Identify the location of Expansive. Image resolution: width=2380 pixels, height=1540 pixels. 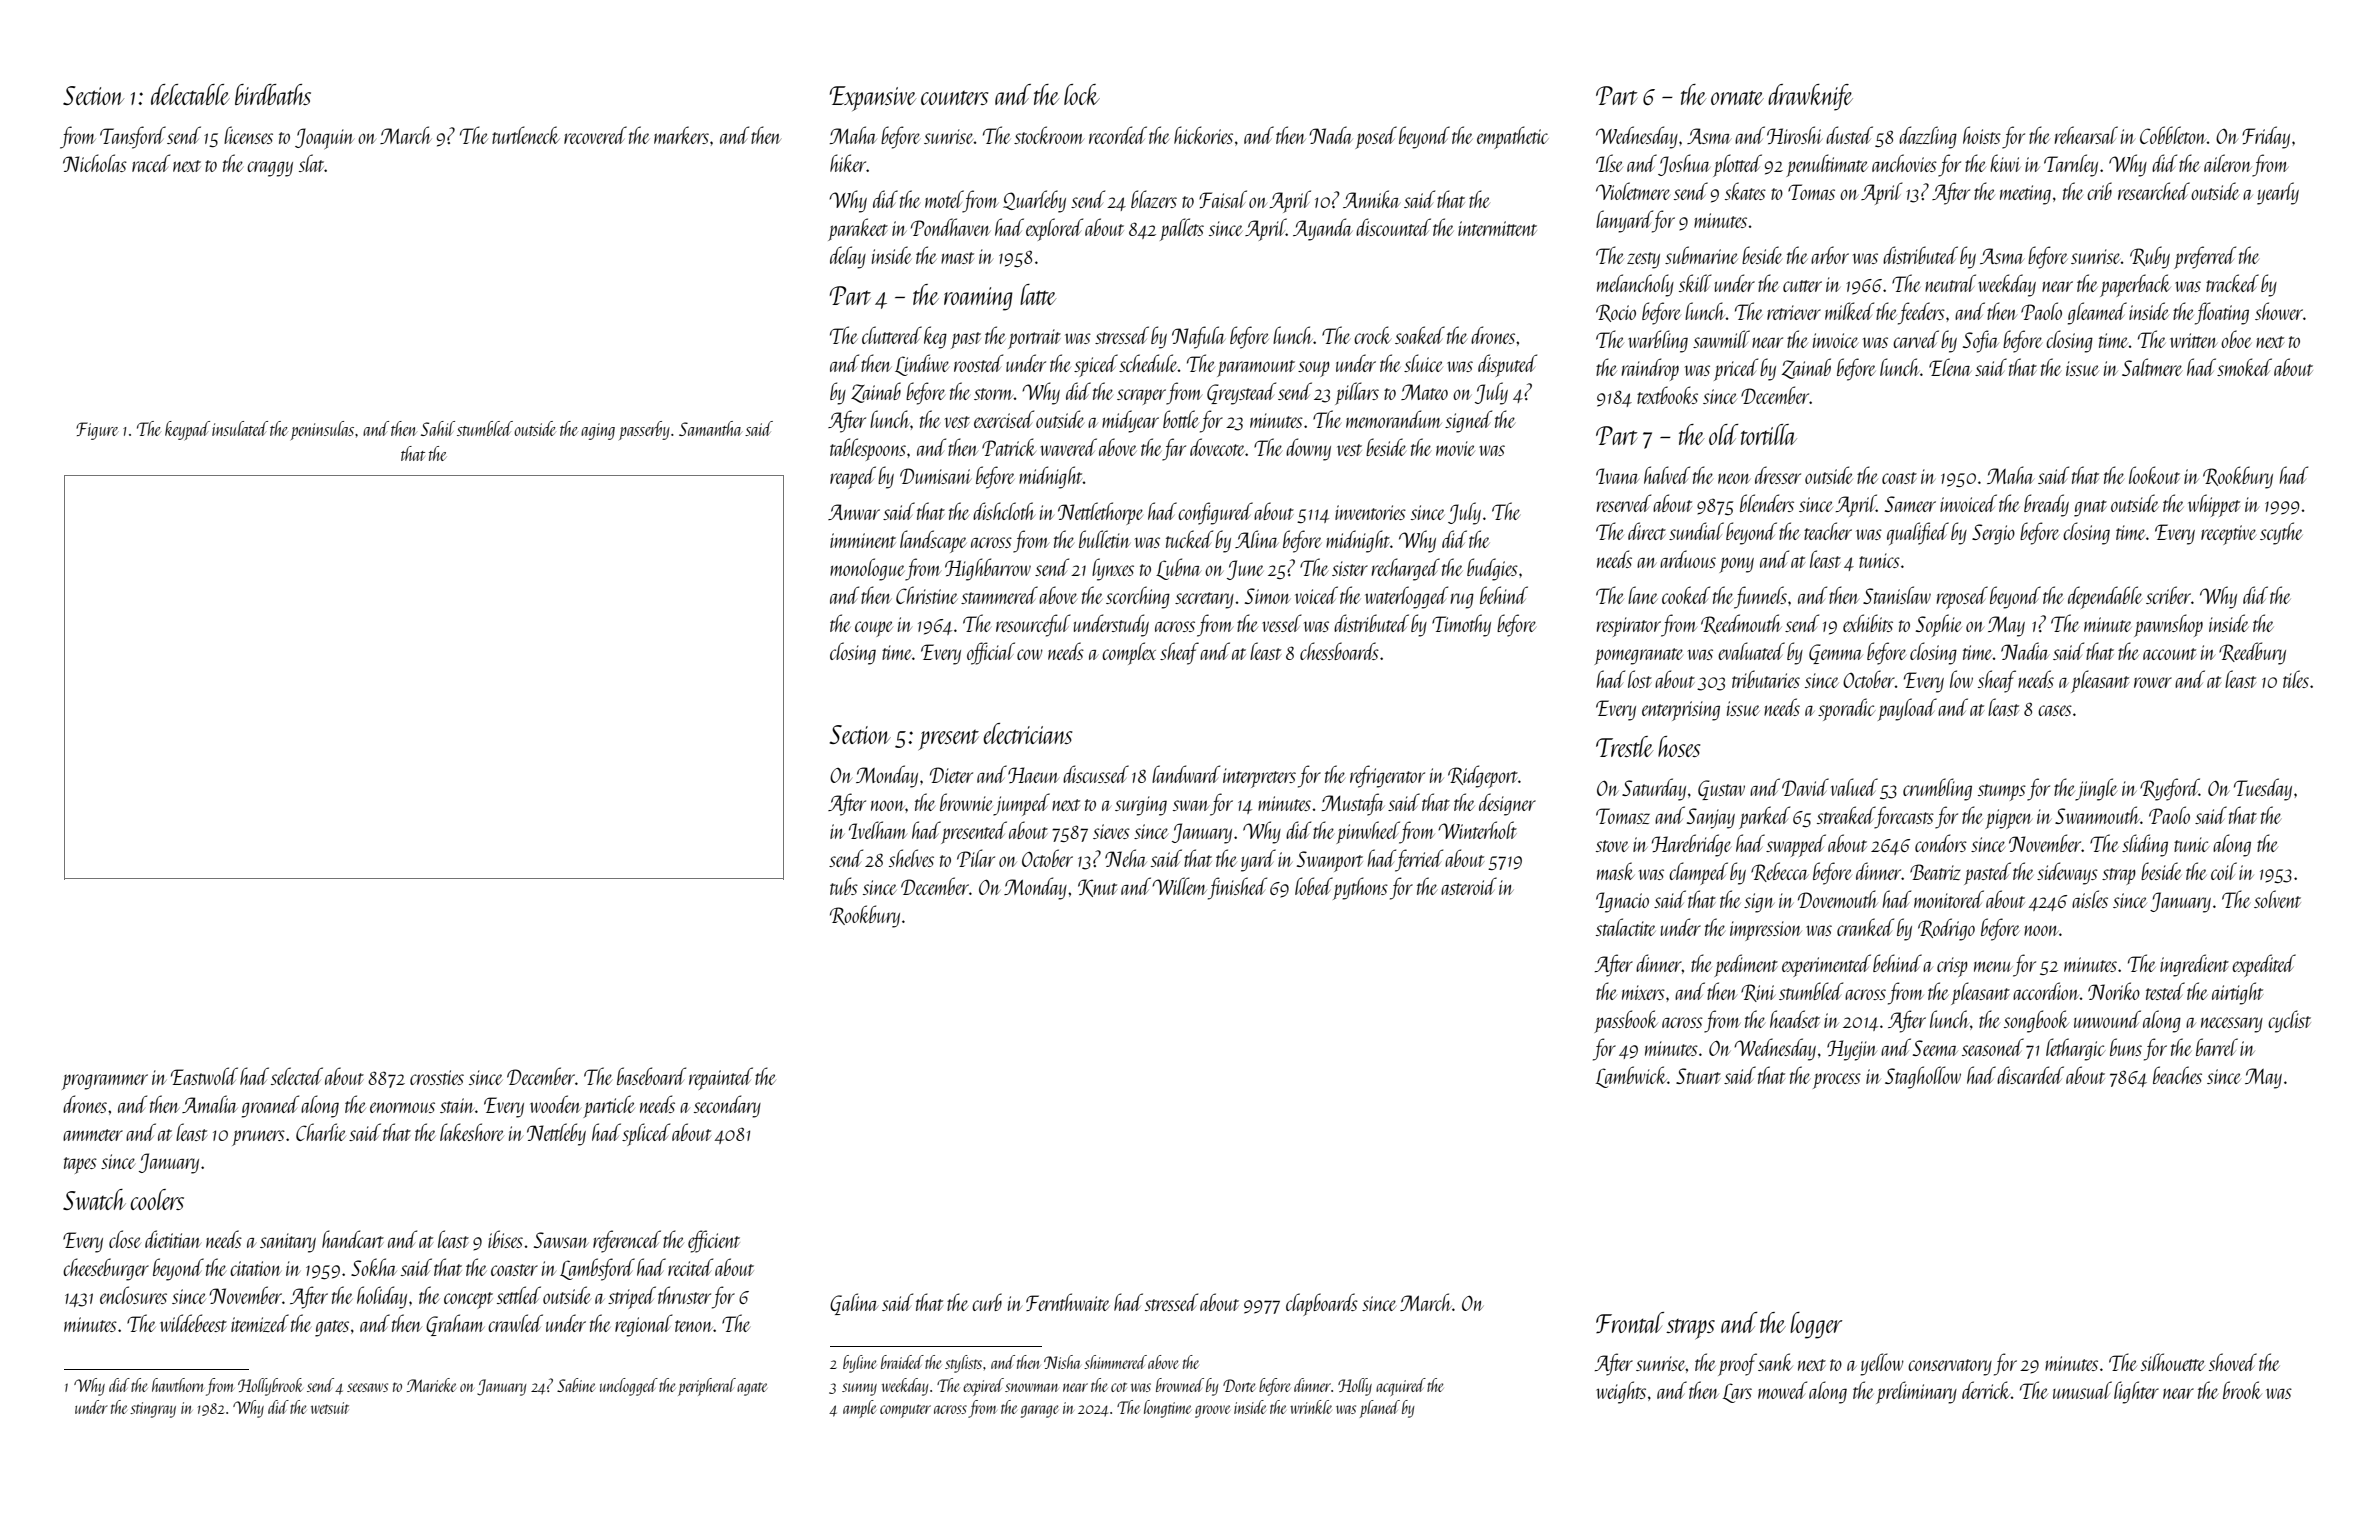
(873, 98).
